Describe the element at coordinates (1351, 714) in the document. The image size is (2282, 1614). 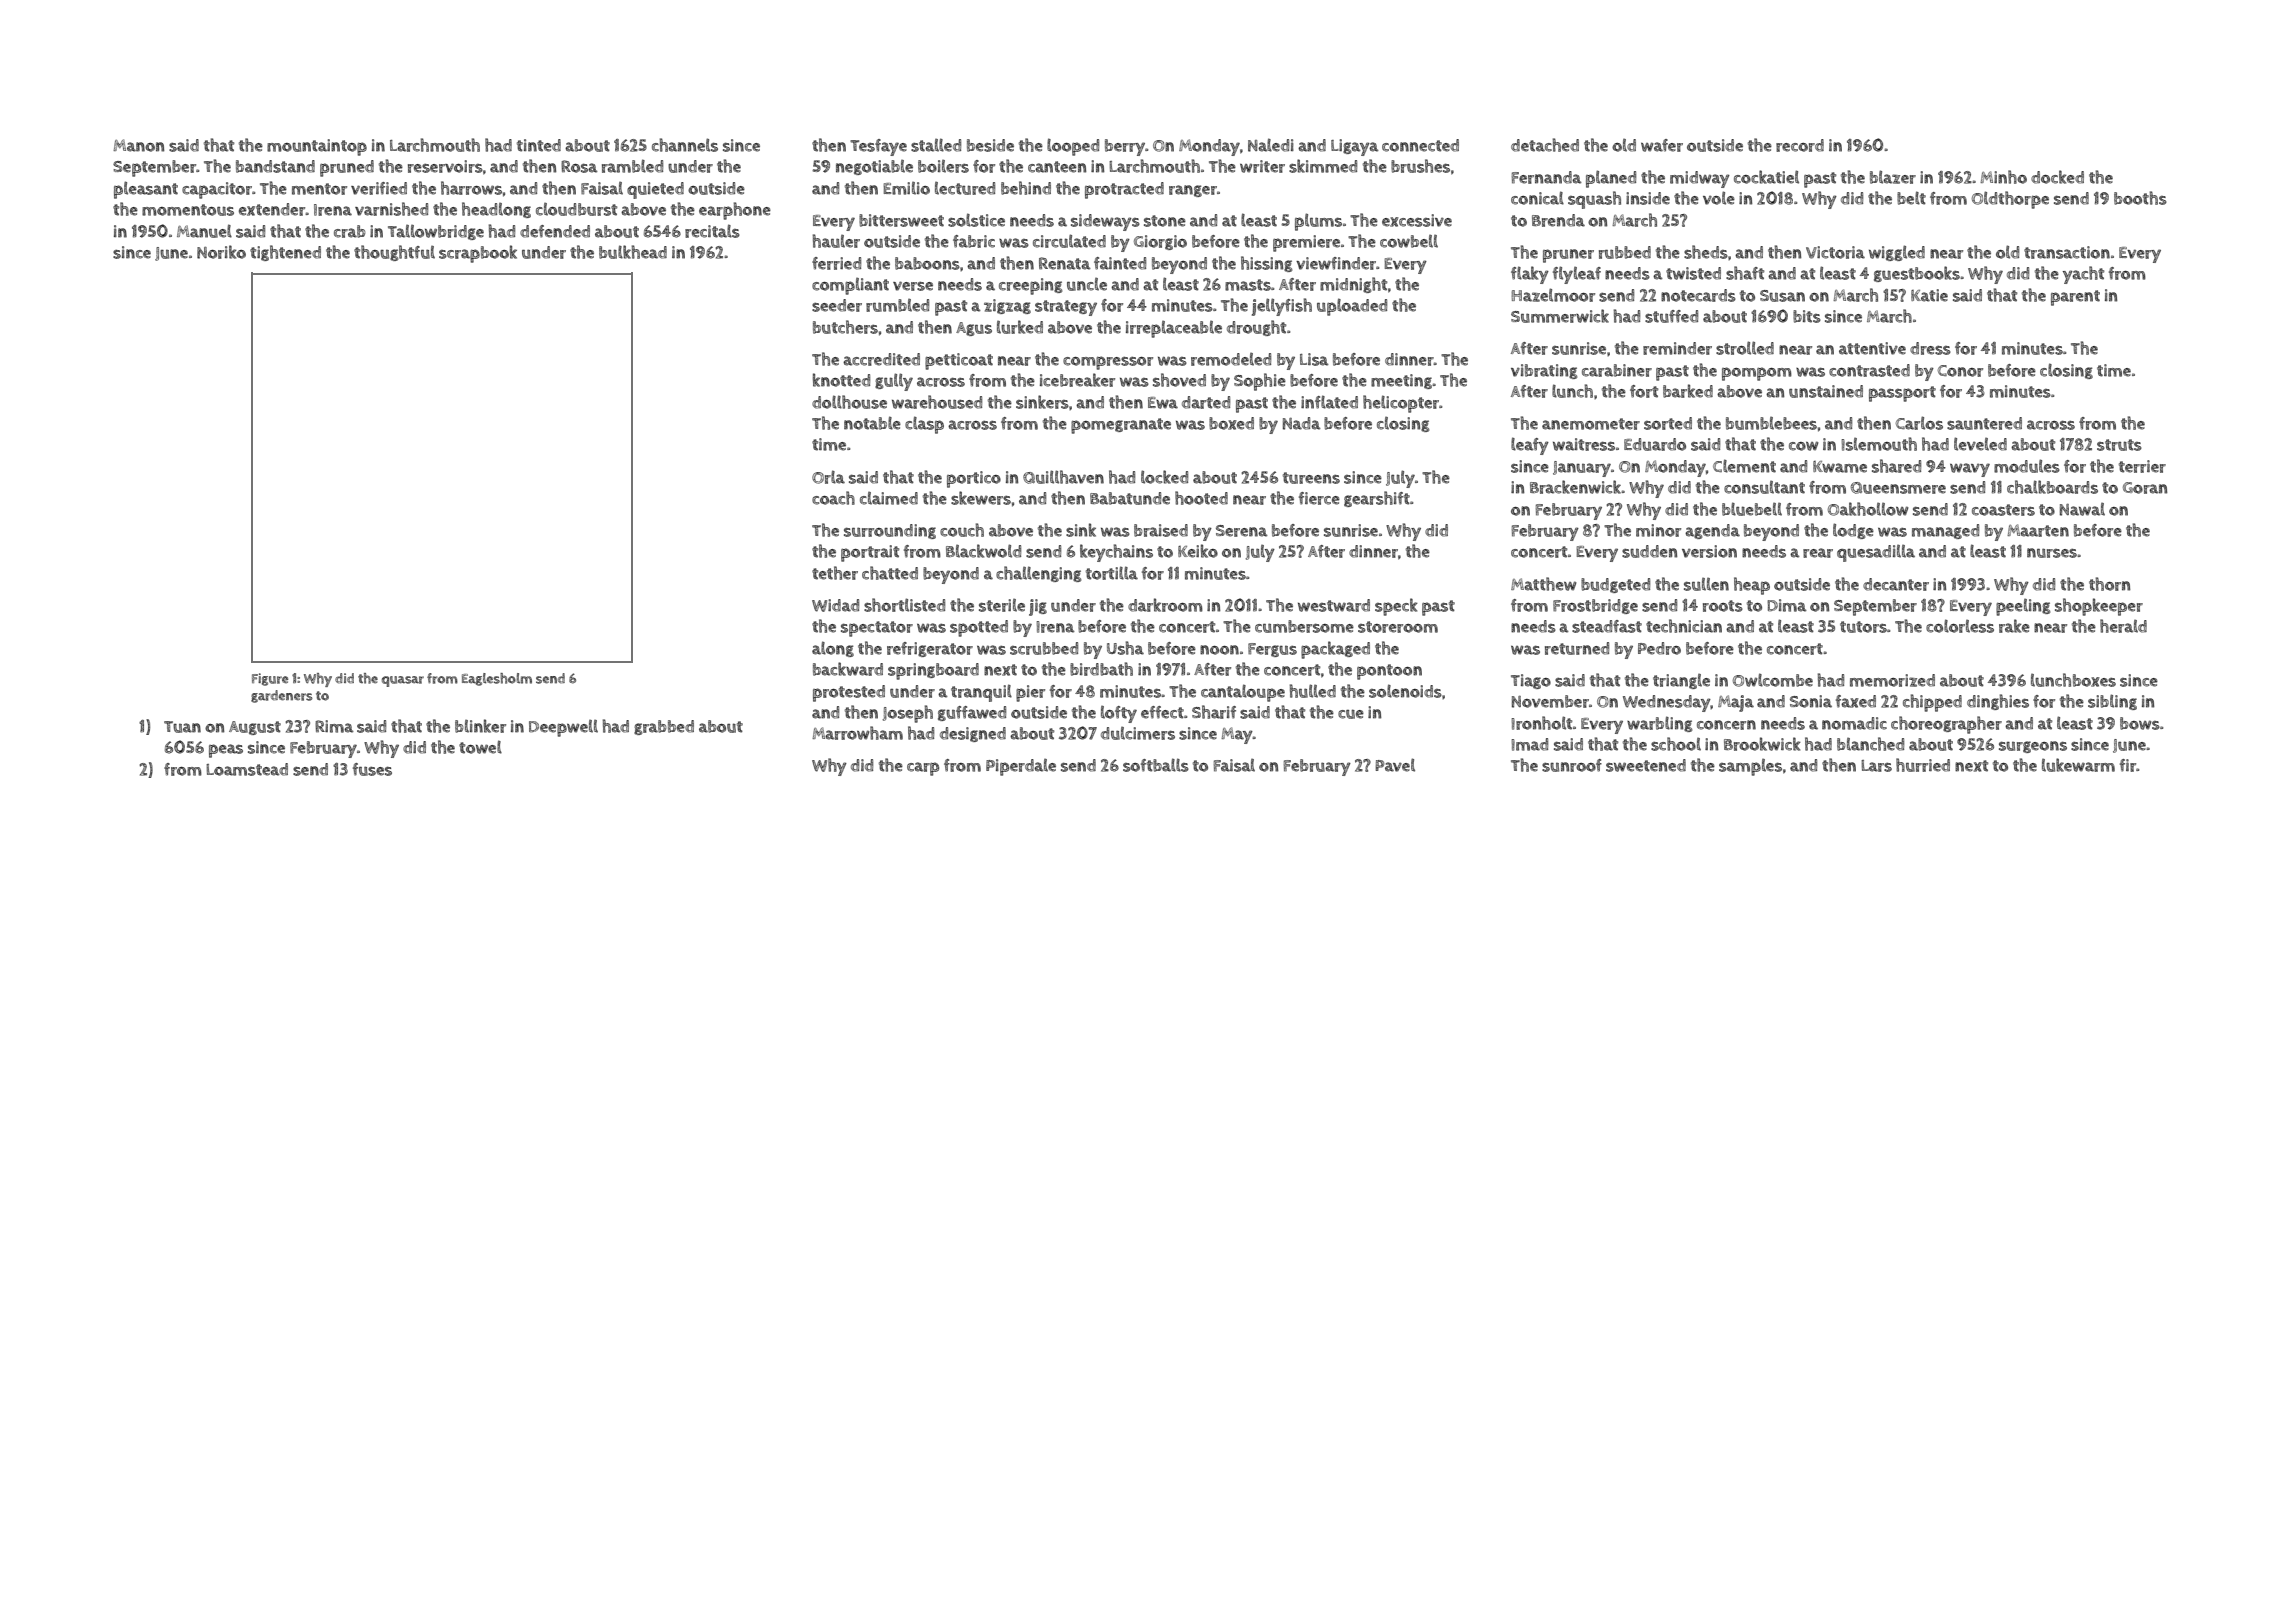
I see `cue` at that location.
